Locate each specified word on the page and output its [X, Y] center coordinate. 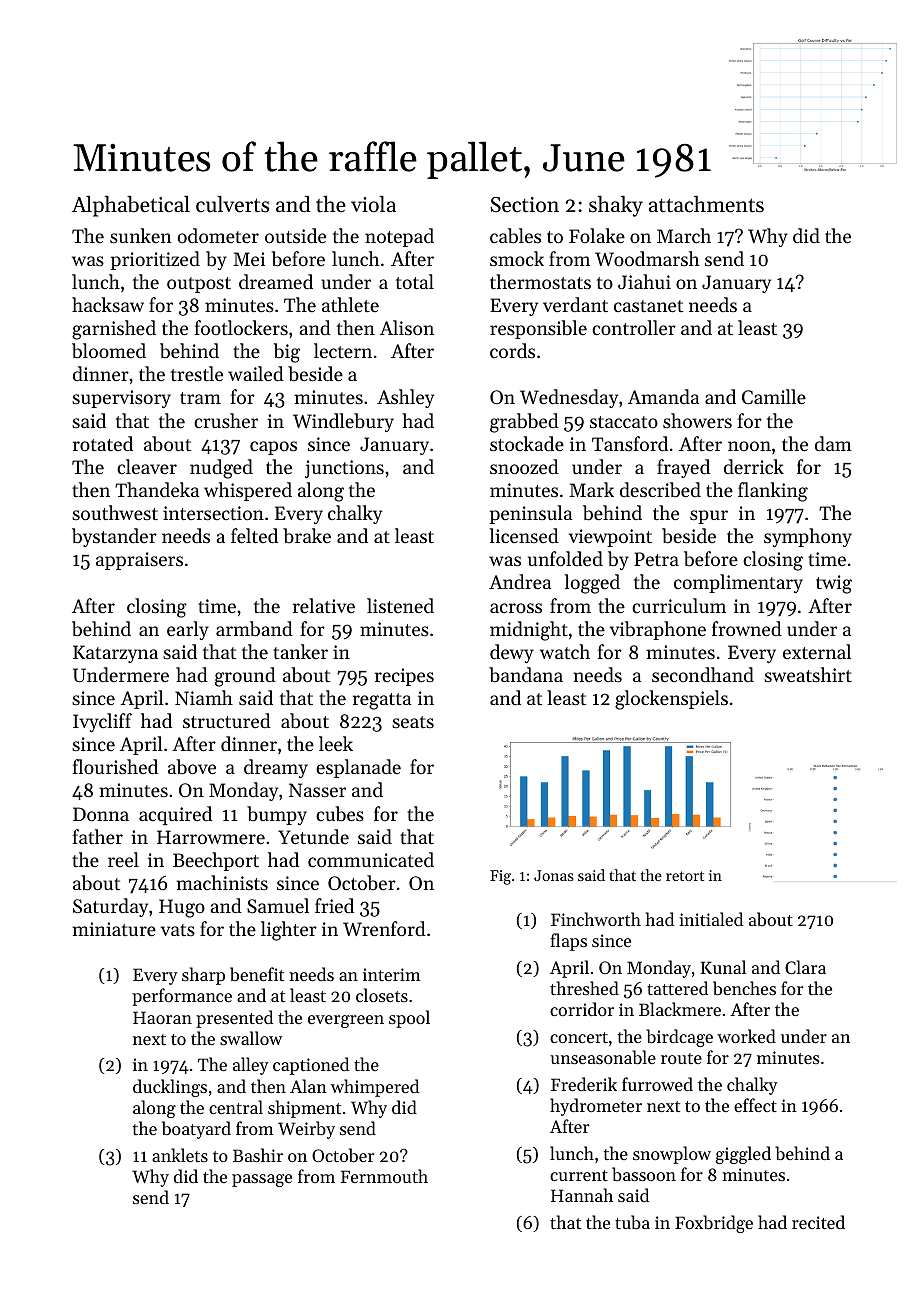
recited [818, 1222]
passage [262, 1180]
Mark [591, 489]
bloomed [109, 351]
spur [709, 517]
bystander [114, 537]
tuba [632, 1222]
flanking [773, 492]
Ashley [405, 398]
